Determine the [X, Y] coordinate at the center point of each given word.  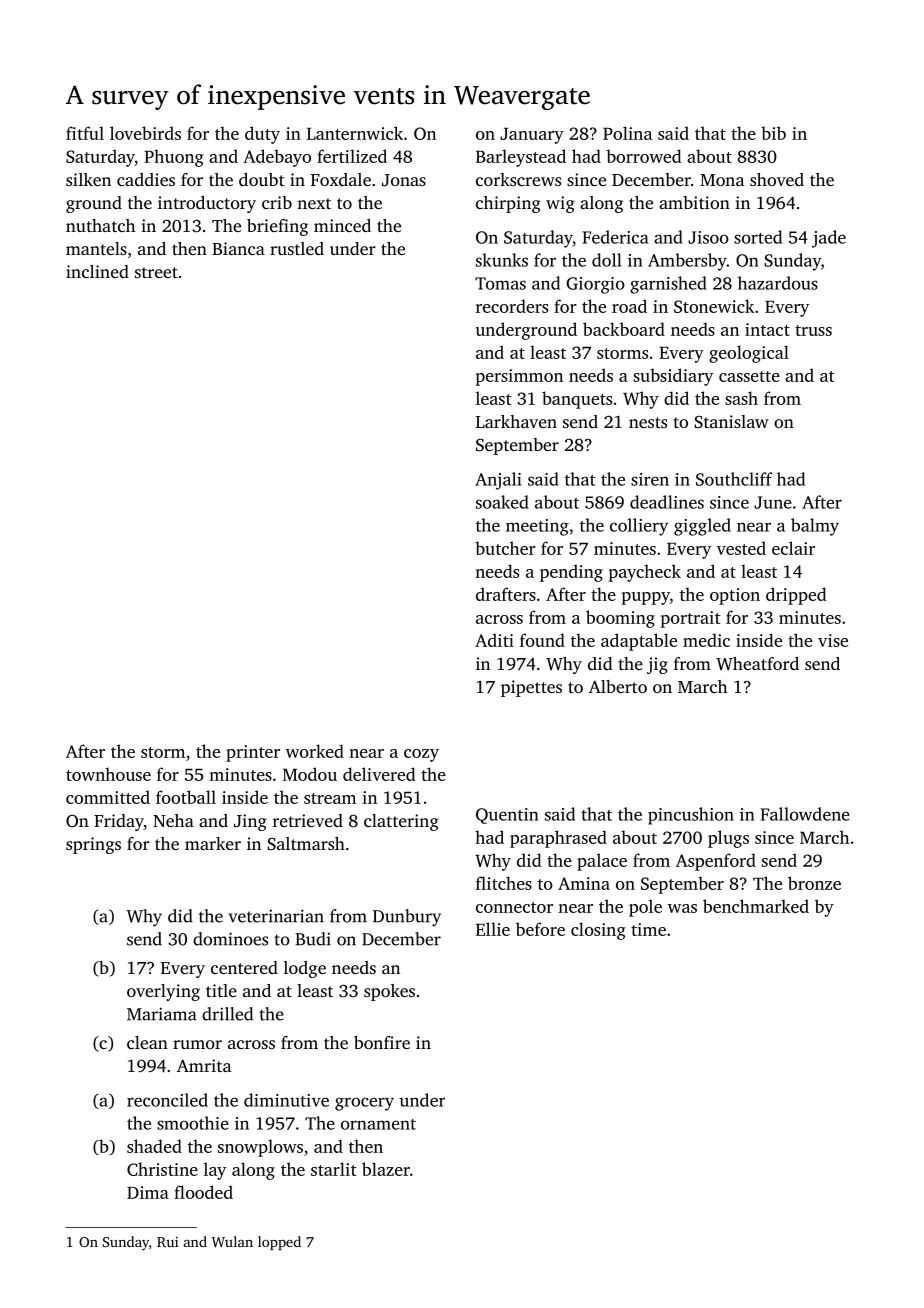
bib [773, 133]
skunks [502, 260]
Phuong [174, 158]
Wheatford [757, 664]
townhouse [108, 774]
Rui [168, 1241]
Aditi [494, 640]
